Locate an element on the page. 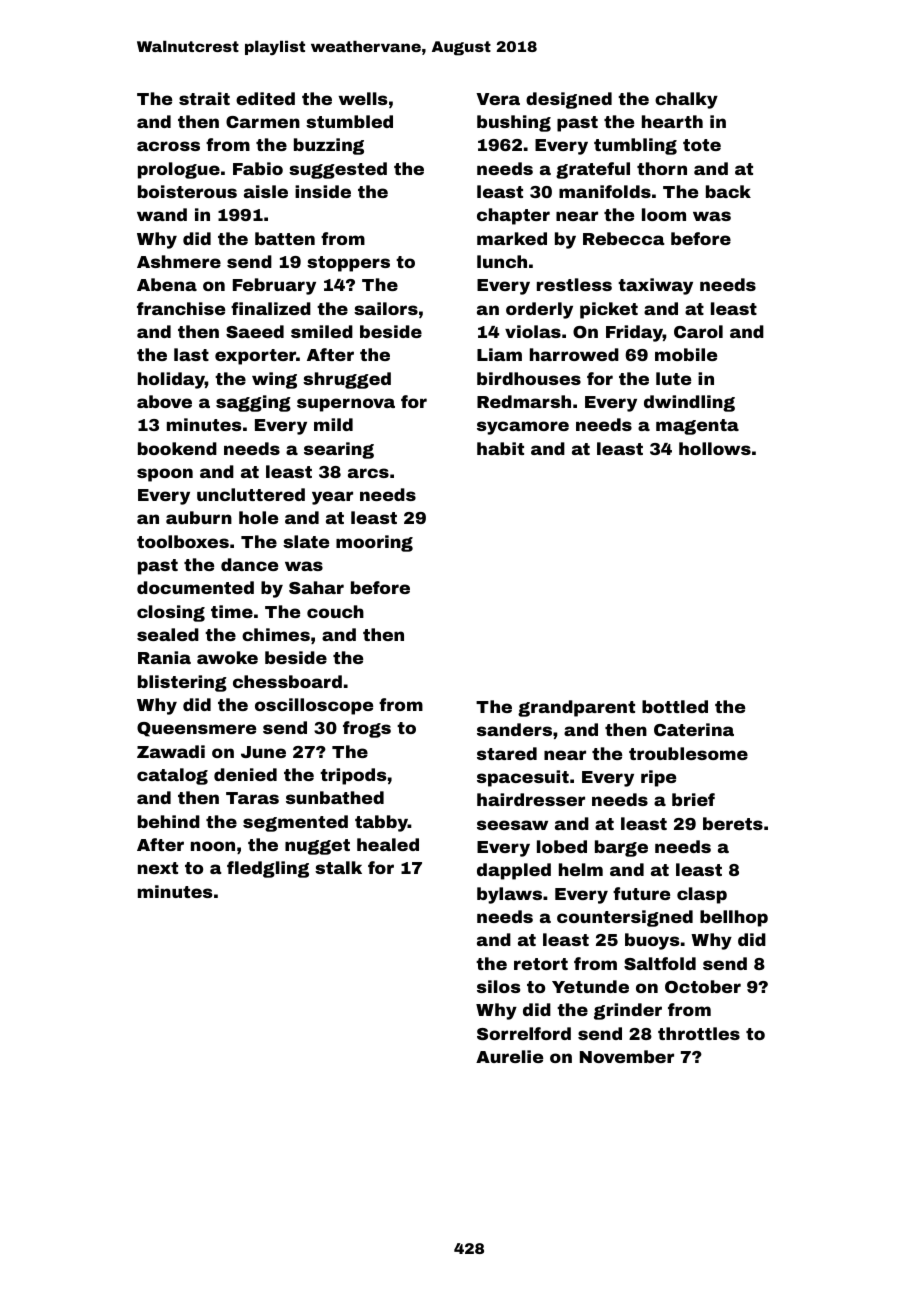 The image size is (908, 1316). hollows is located at coordinates (715, 448).
